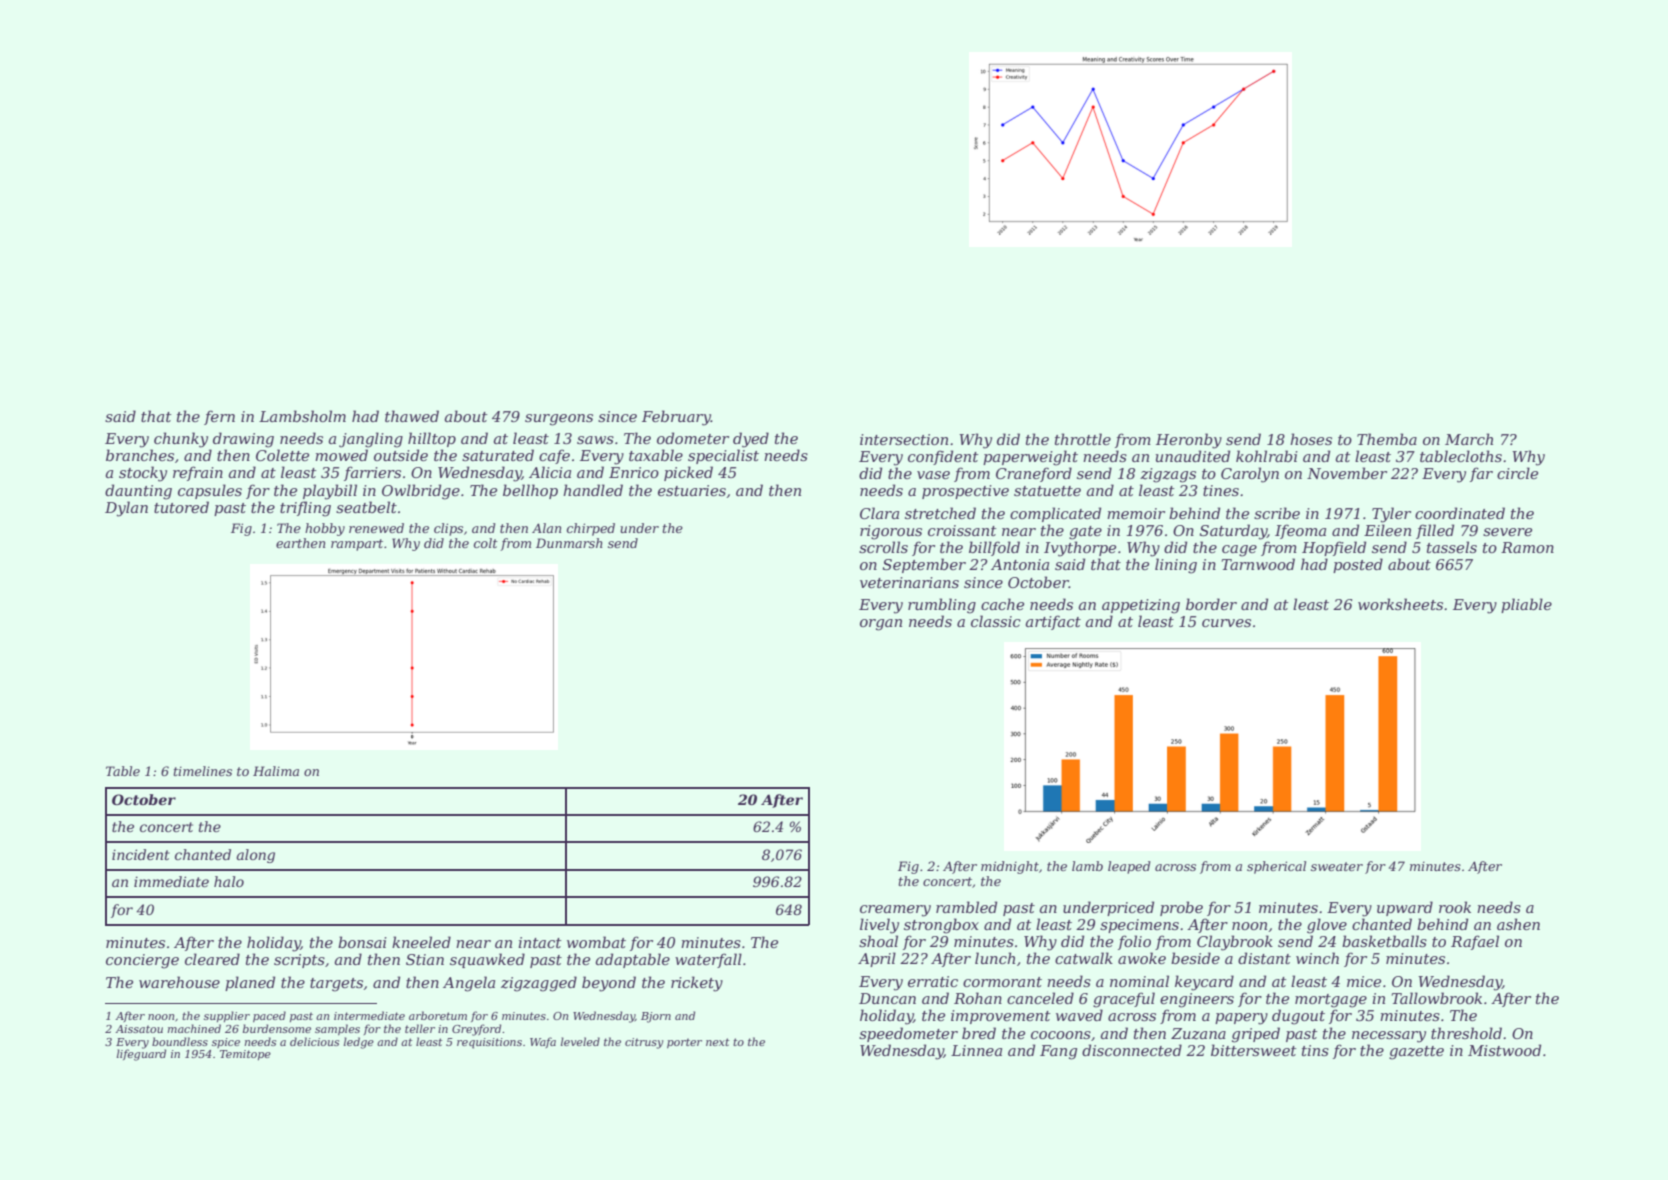 The width and height of the screenshot is (1668, 1180). I want to click on ashen, so click(1518, 924).
